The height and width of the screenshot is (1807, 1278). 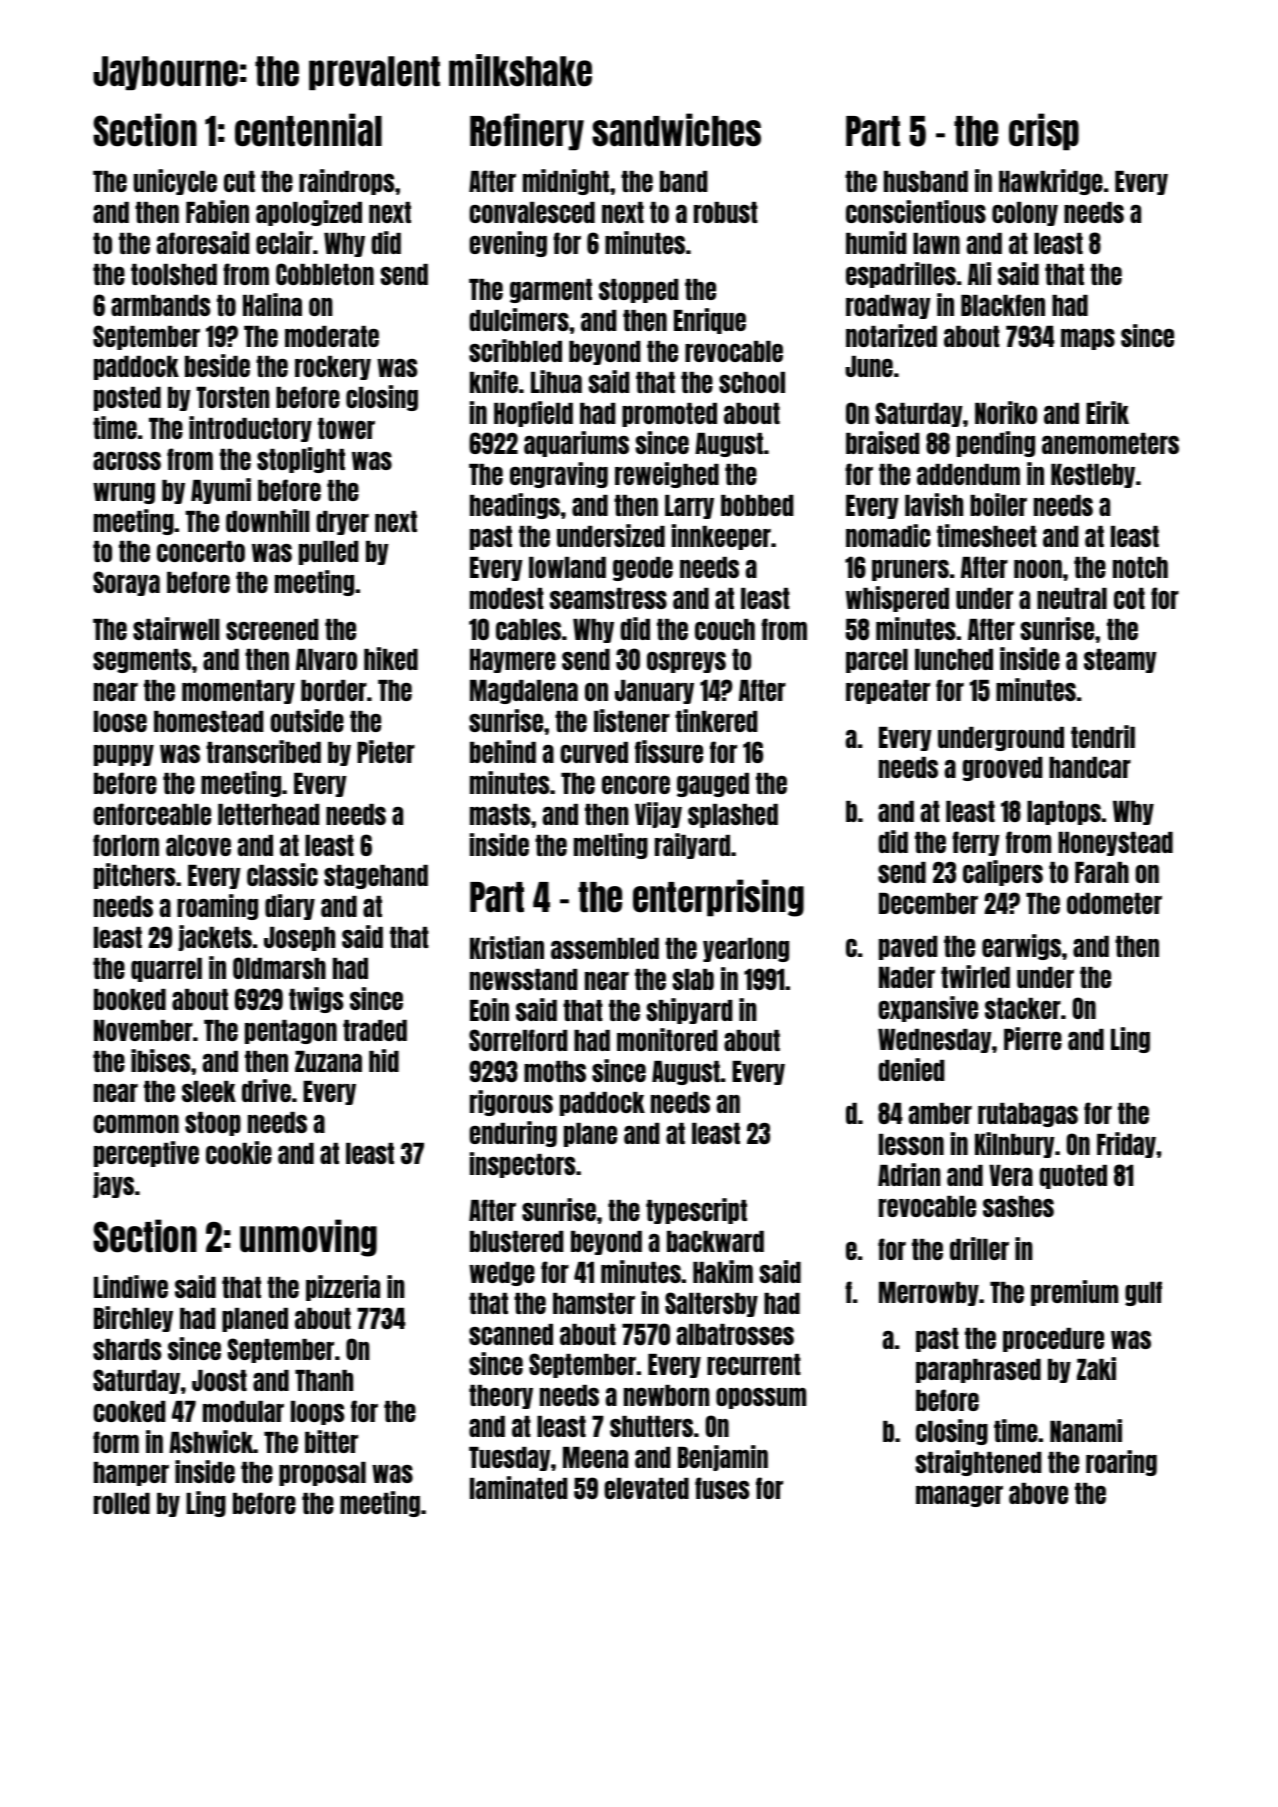 What do you see at coordinates (308, 130) in the screenshot?
I see `centennial` at bounding box center [308, 130].
